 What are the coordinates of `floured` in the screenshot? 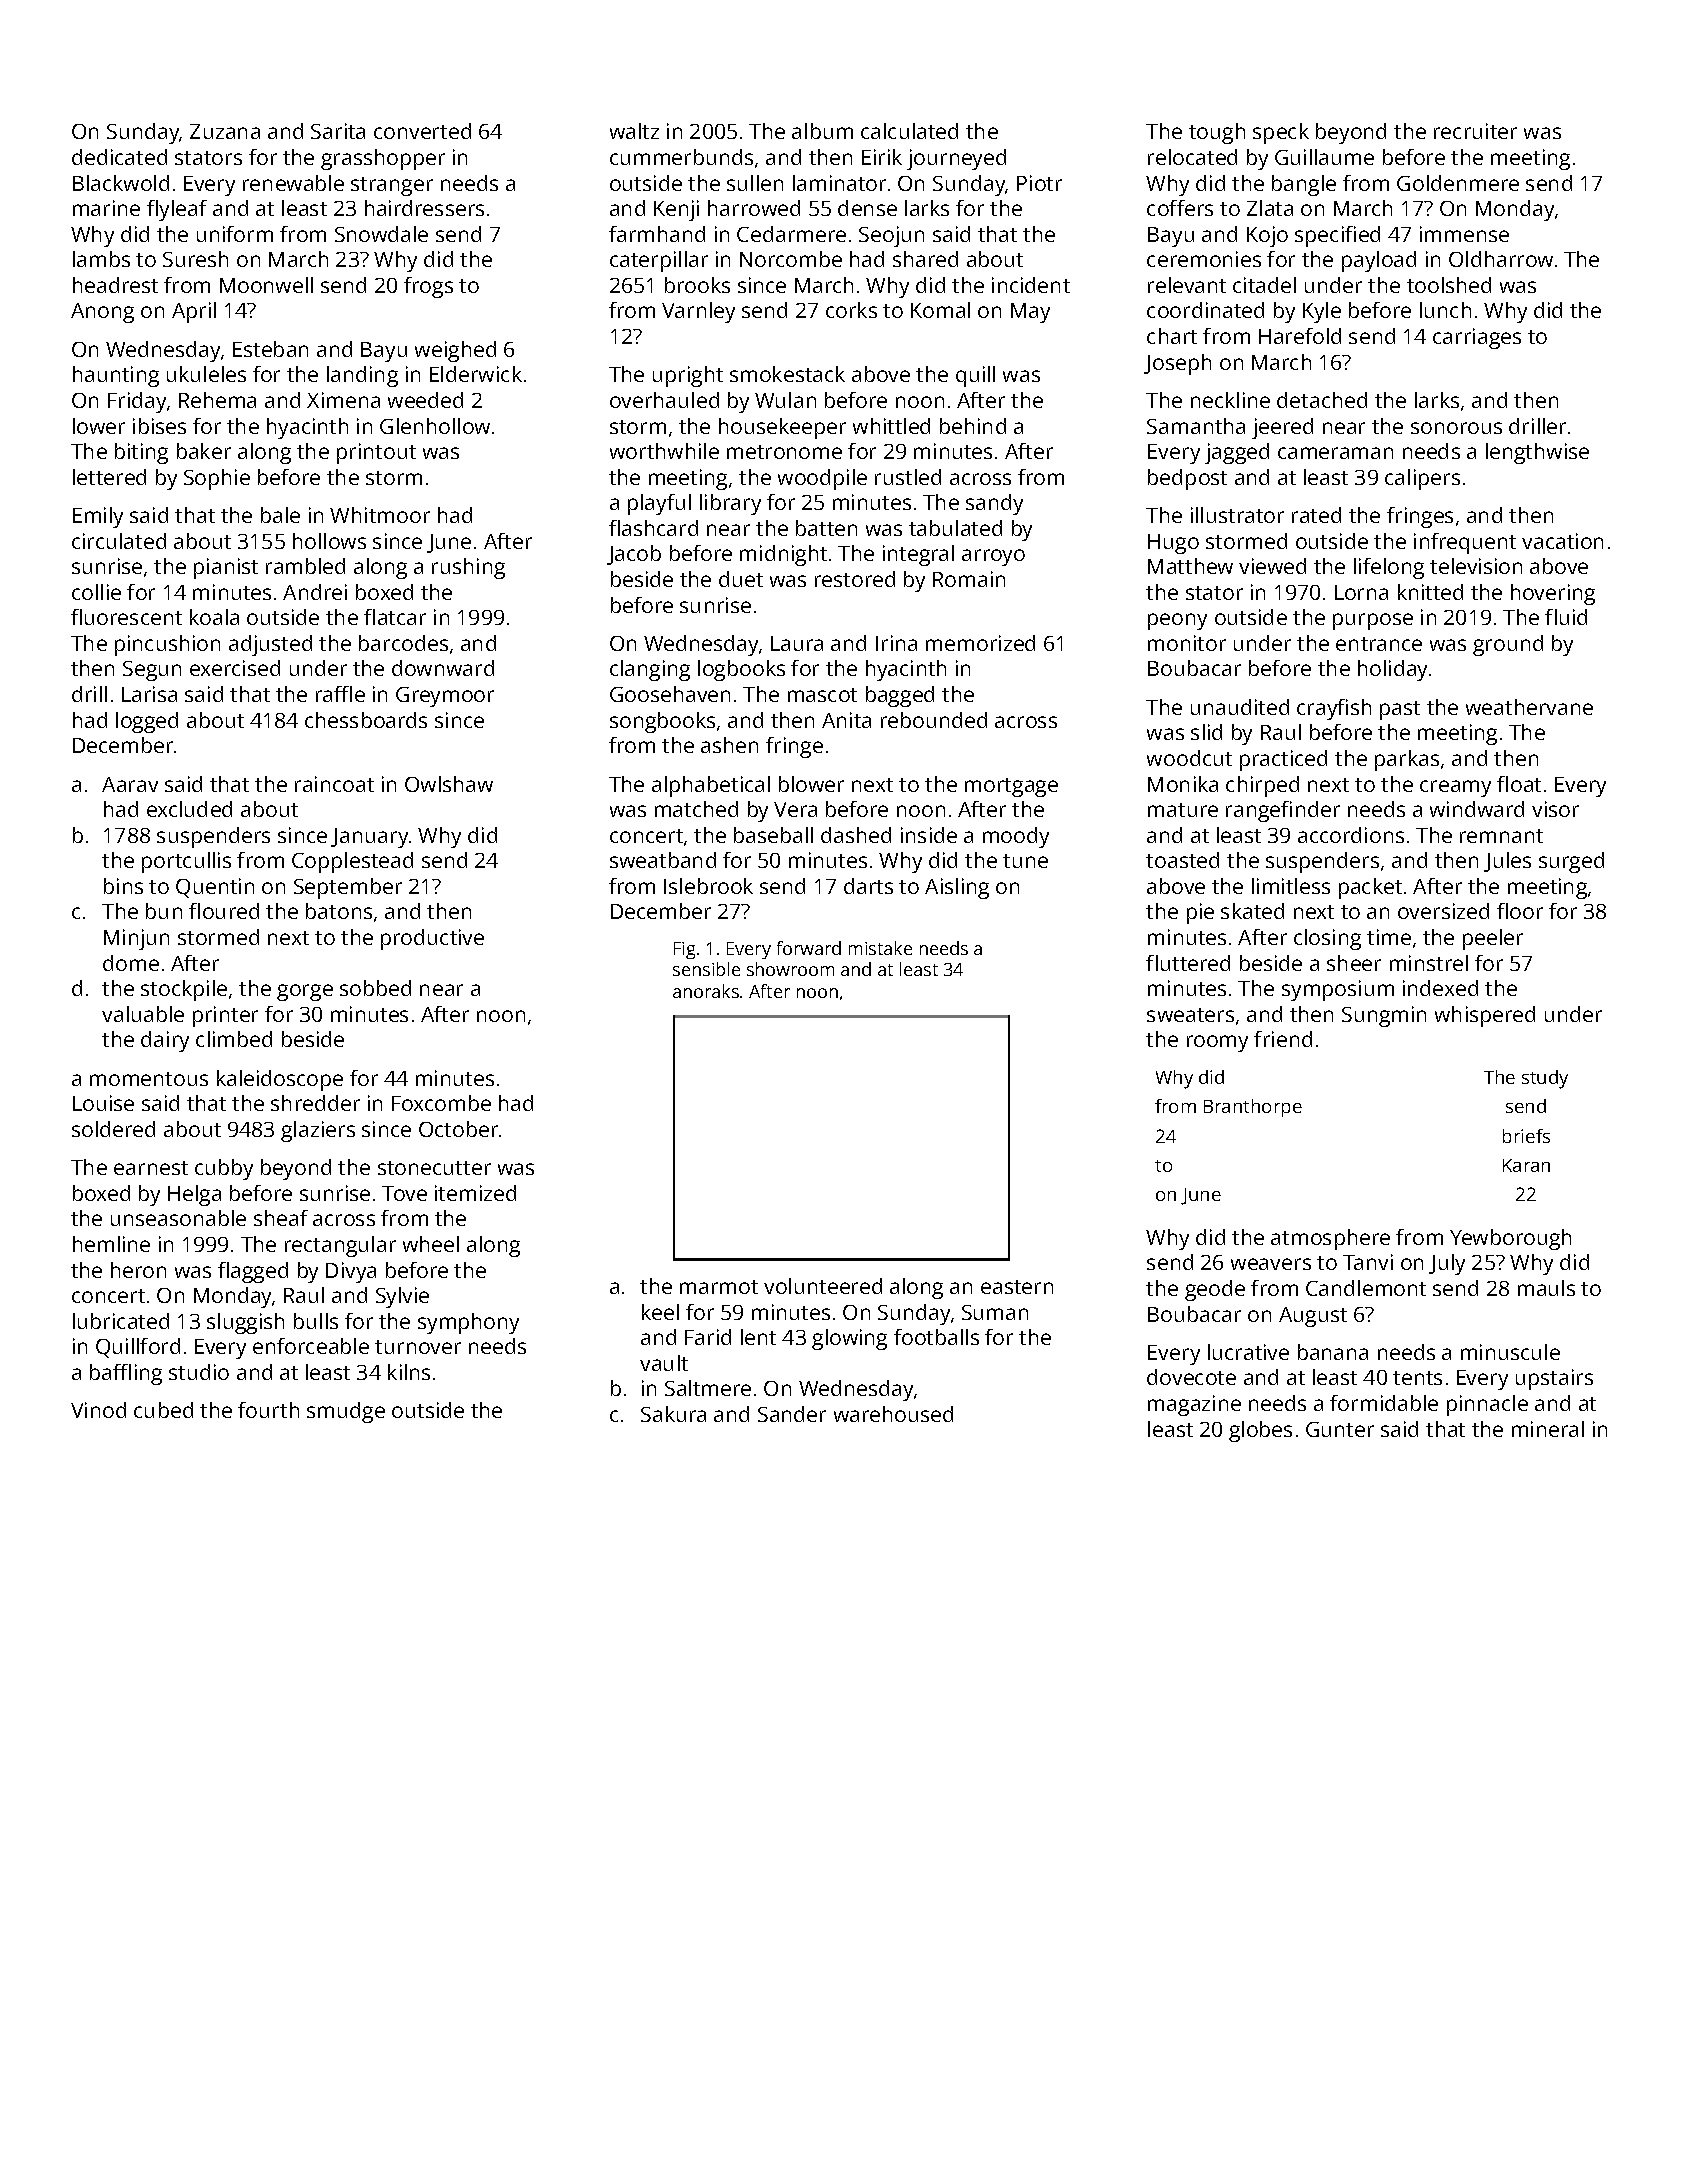 It's located at (224, 911).
